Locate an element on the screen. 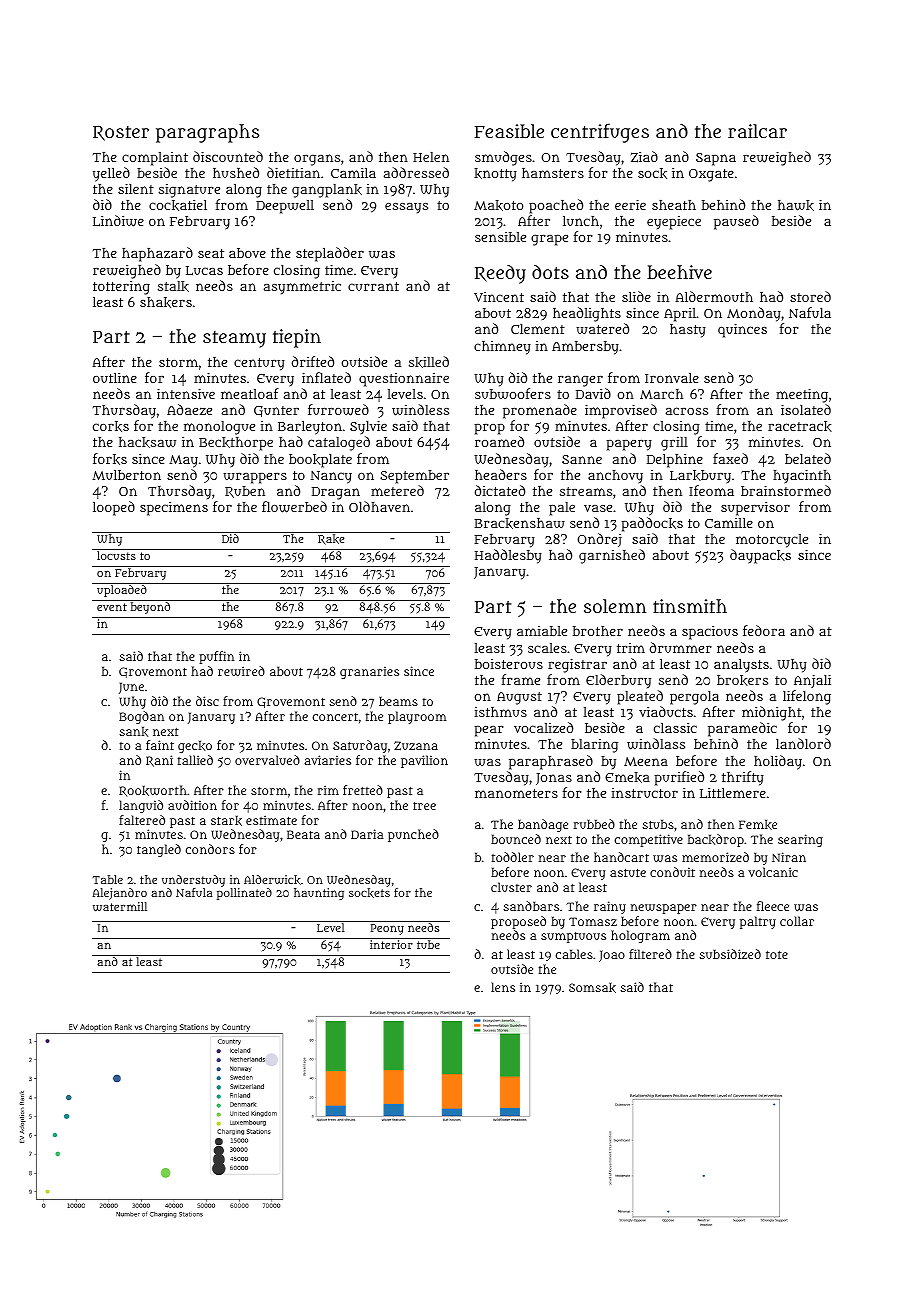 The height and width of the screenshot is (1308, 924). paragraphs is located at coordinates (207, 133).
